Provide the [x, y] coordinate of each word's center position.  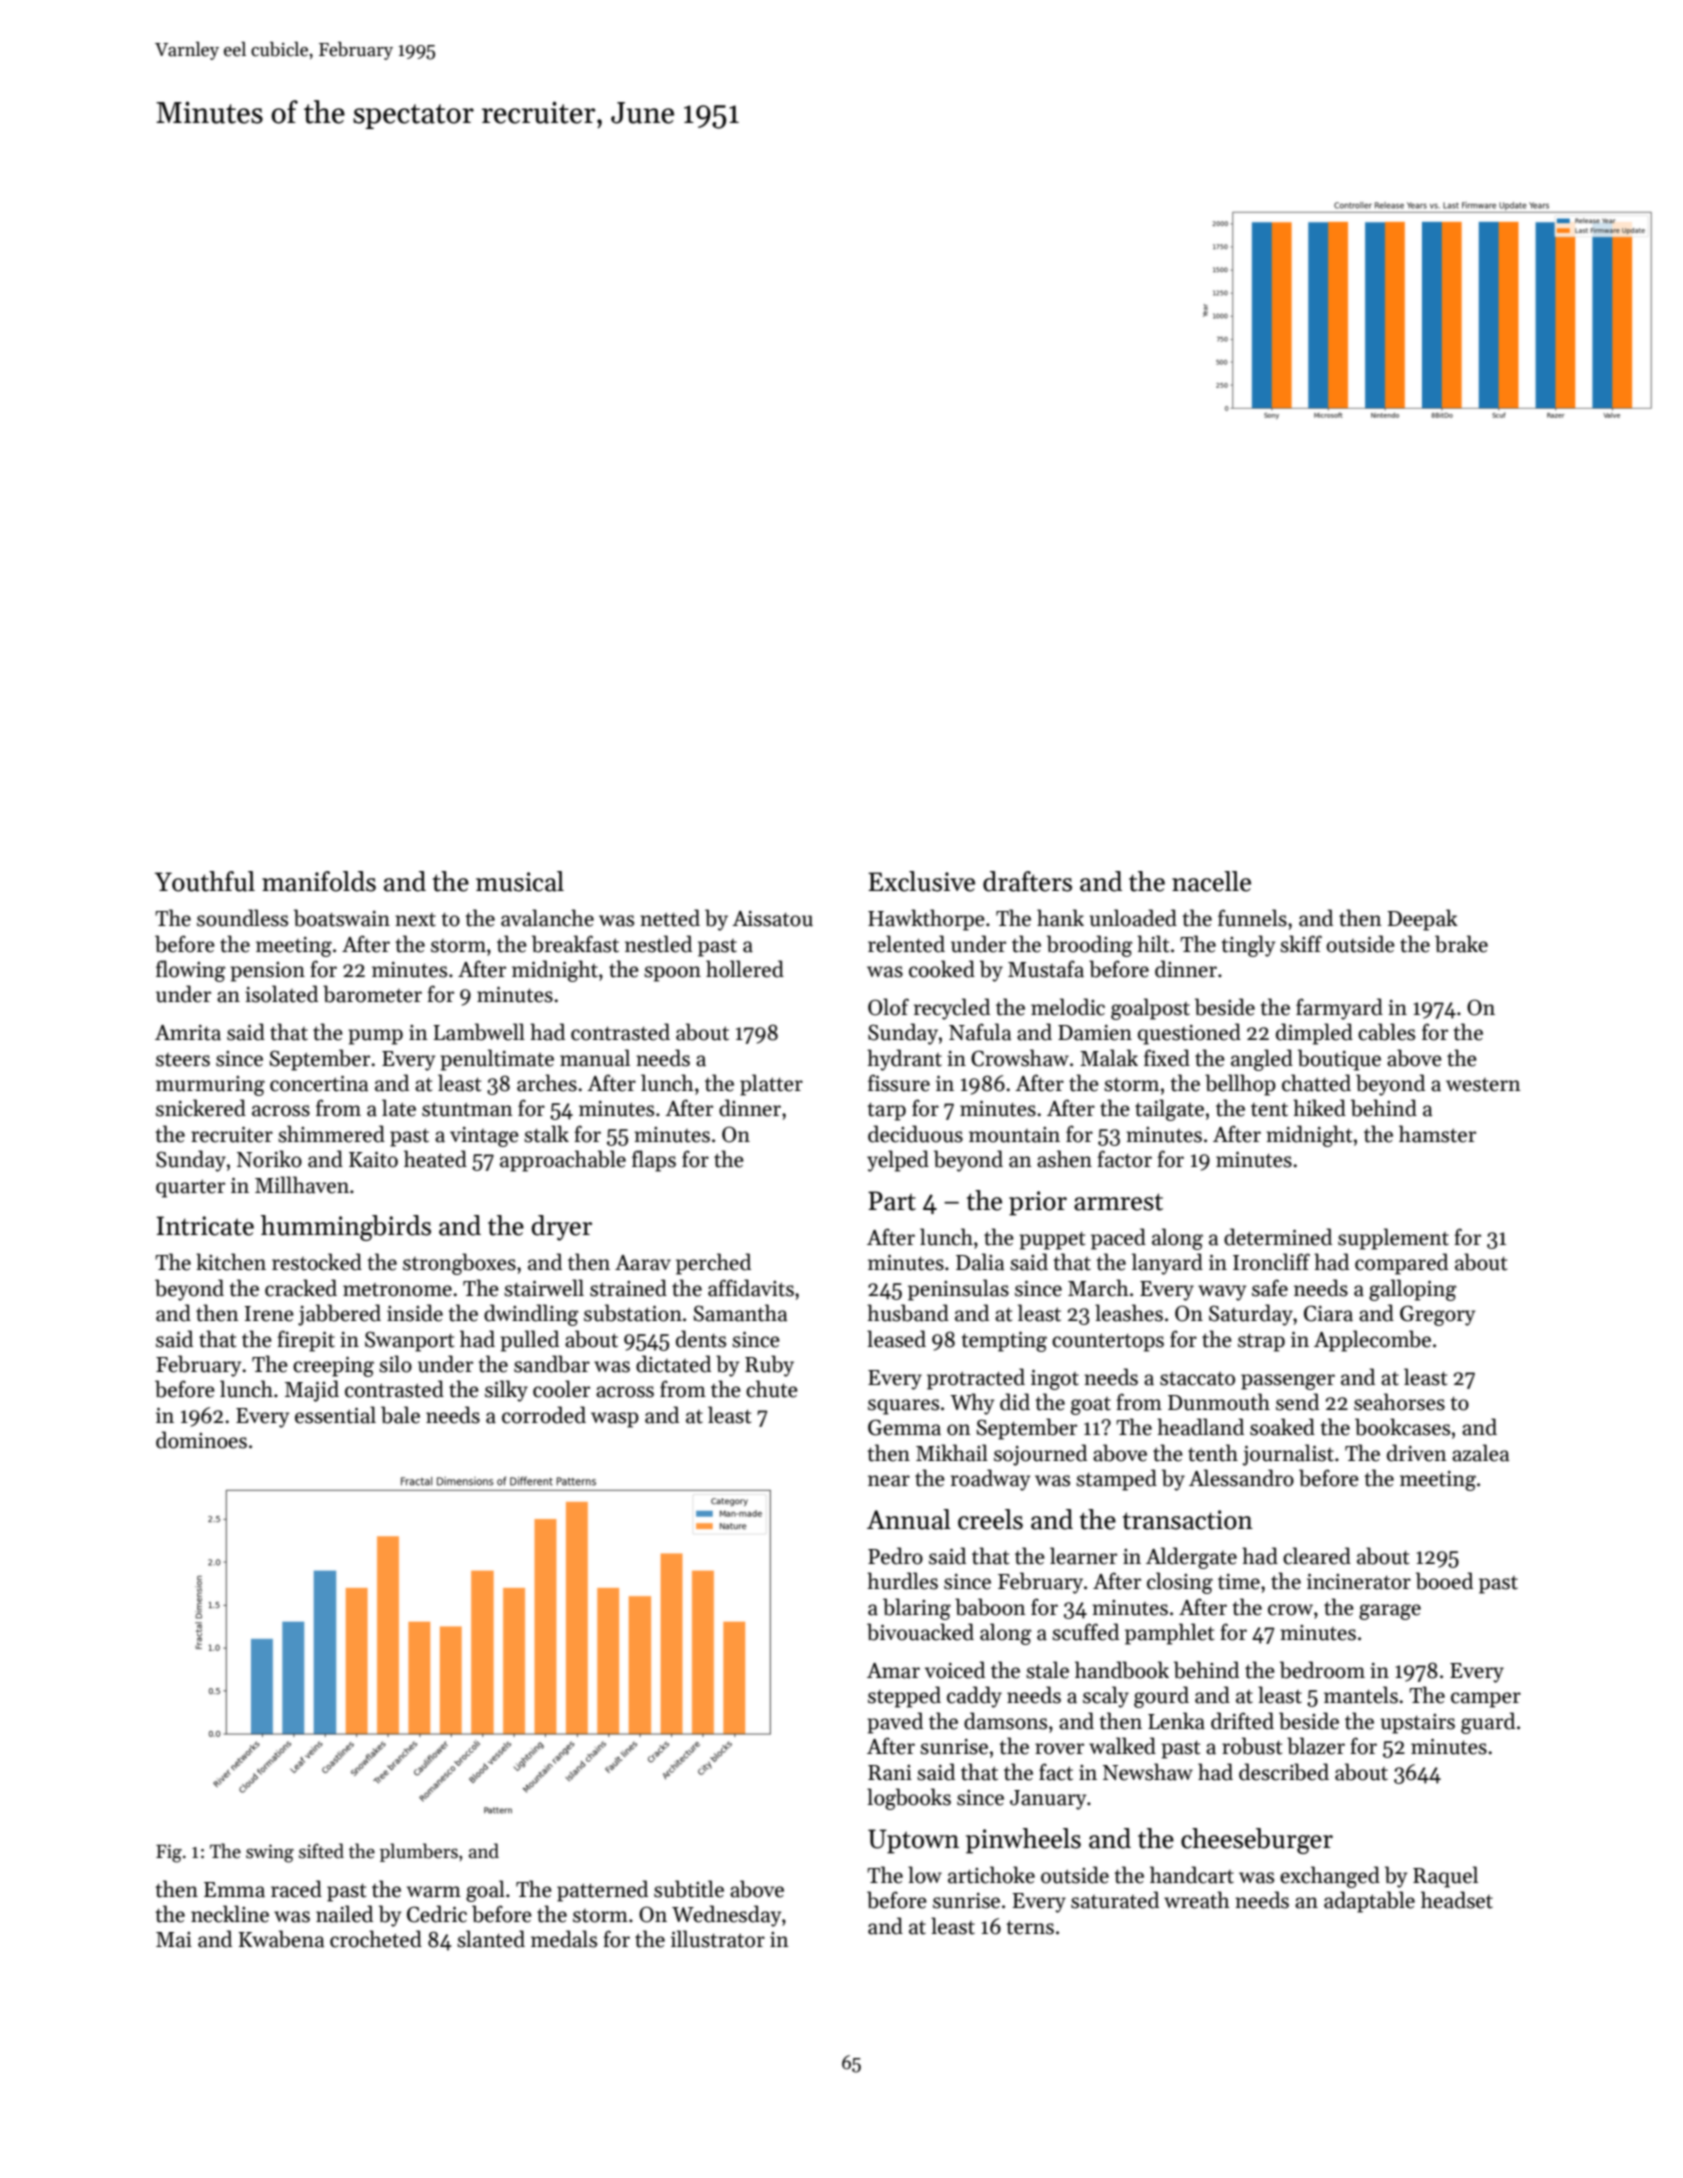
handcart [1192, 1875]
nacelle [1211, 881]
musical [520, 881]
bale [400, 1415]
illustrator [718, 1939]
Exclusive [921, 881]
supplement [1393, 1239]
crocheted [376, 1939]
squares [903, 1407]
